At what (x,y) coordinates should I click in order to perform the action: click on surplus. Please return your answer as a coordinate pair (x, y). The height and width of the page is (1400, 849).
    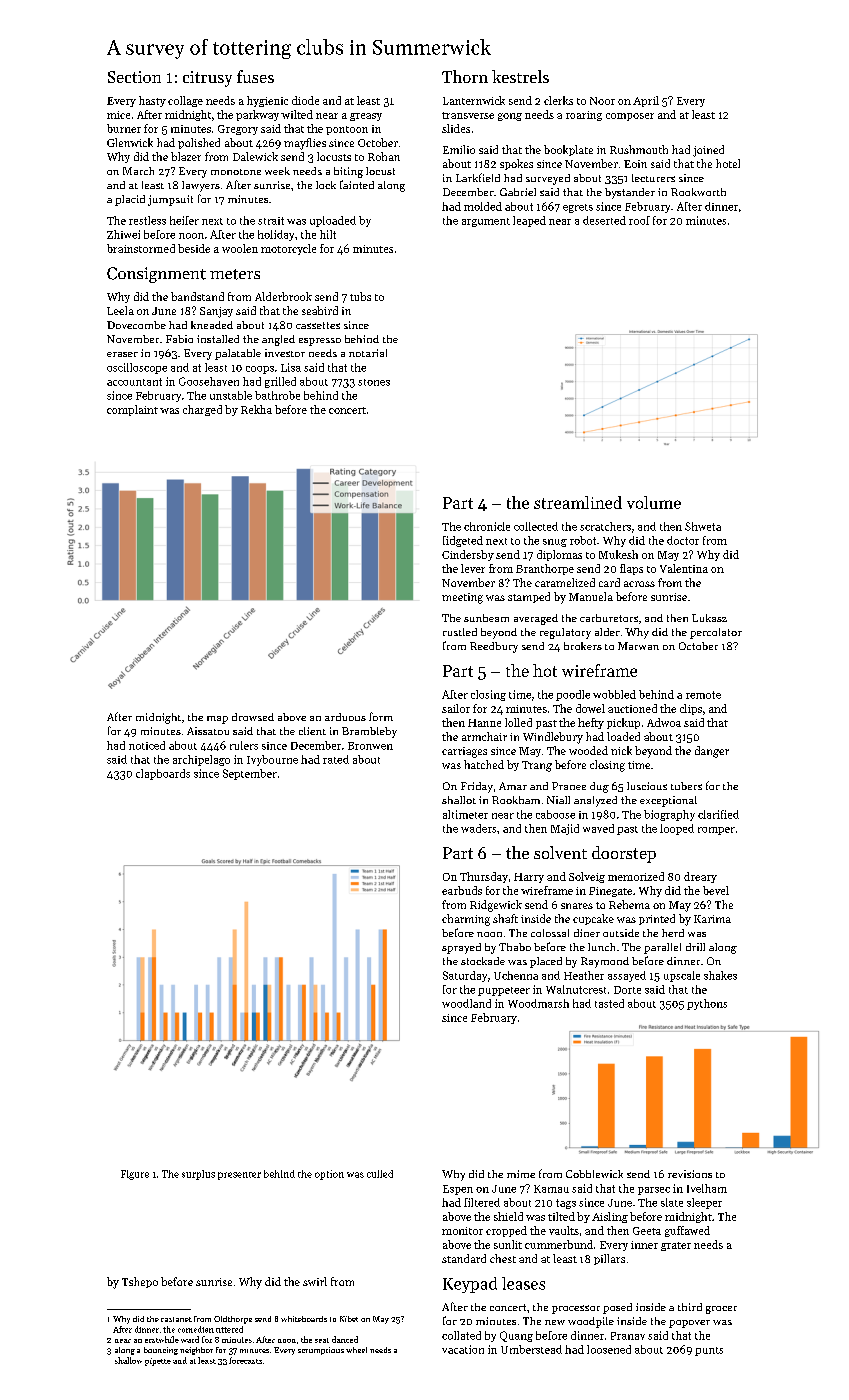
    Looking at the image, I should click on (198, 1175).
